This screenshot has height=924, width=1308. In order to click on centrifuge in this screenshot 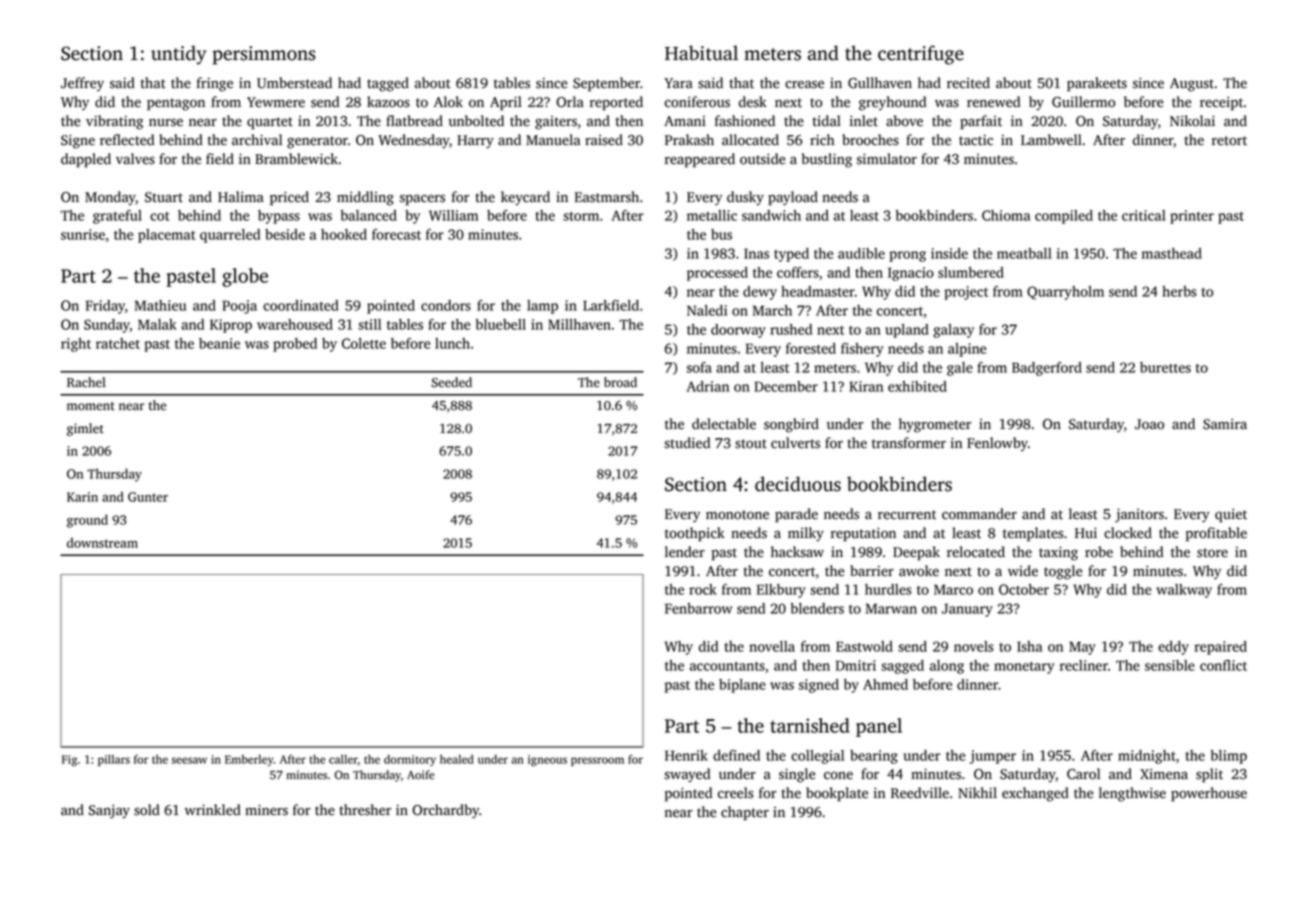, I will do `click(921, 55)`.
